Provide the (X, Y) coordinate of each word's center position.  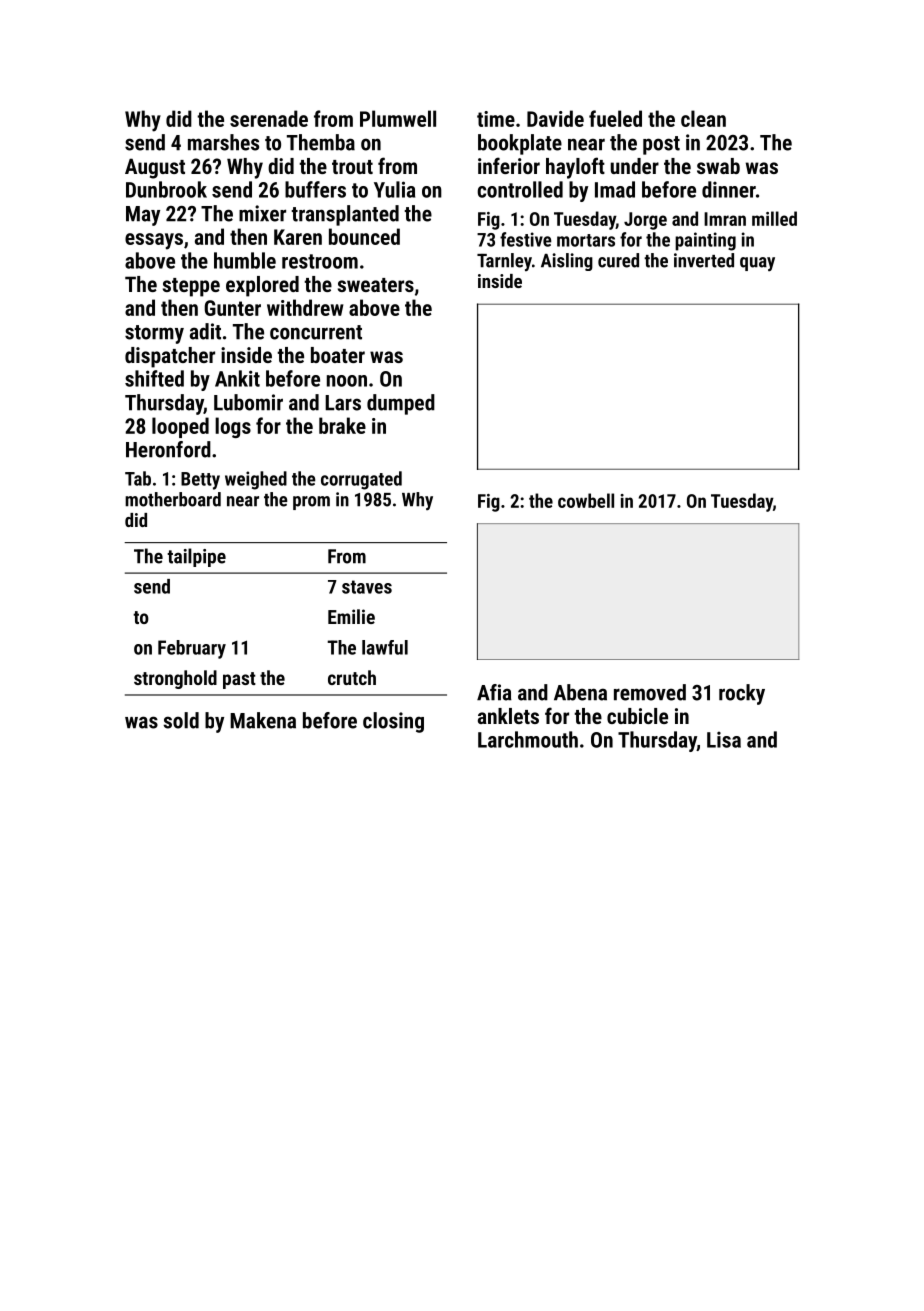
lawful (385, 647)
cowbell (586, 500)
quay (757, 264)
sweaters (376, 285)
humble (245, 260)
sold (181, 720)
